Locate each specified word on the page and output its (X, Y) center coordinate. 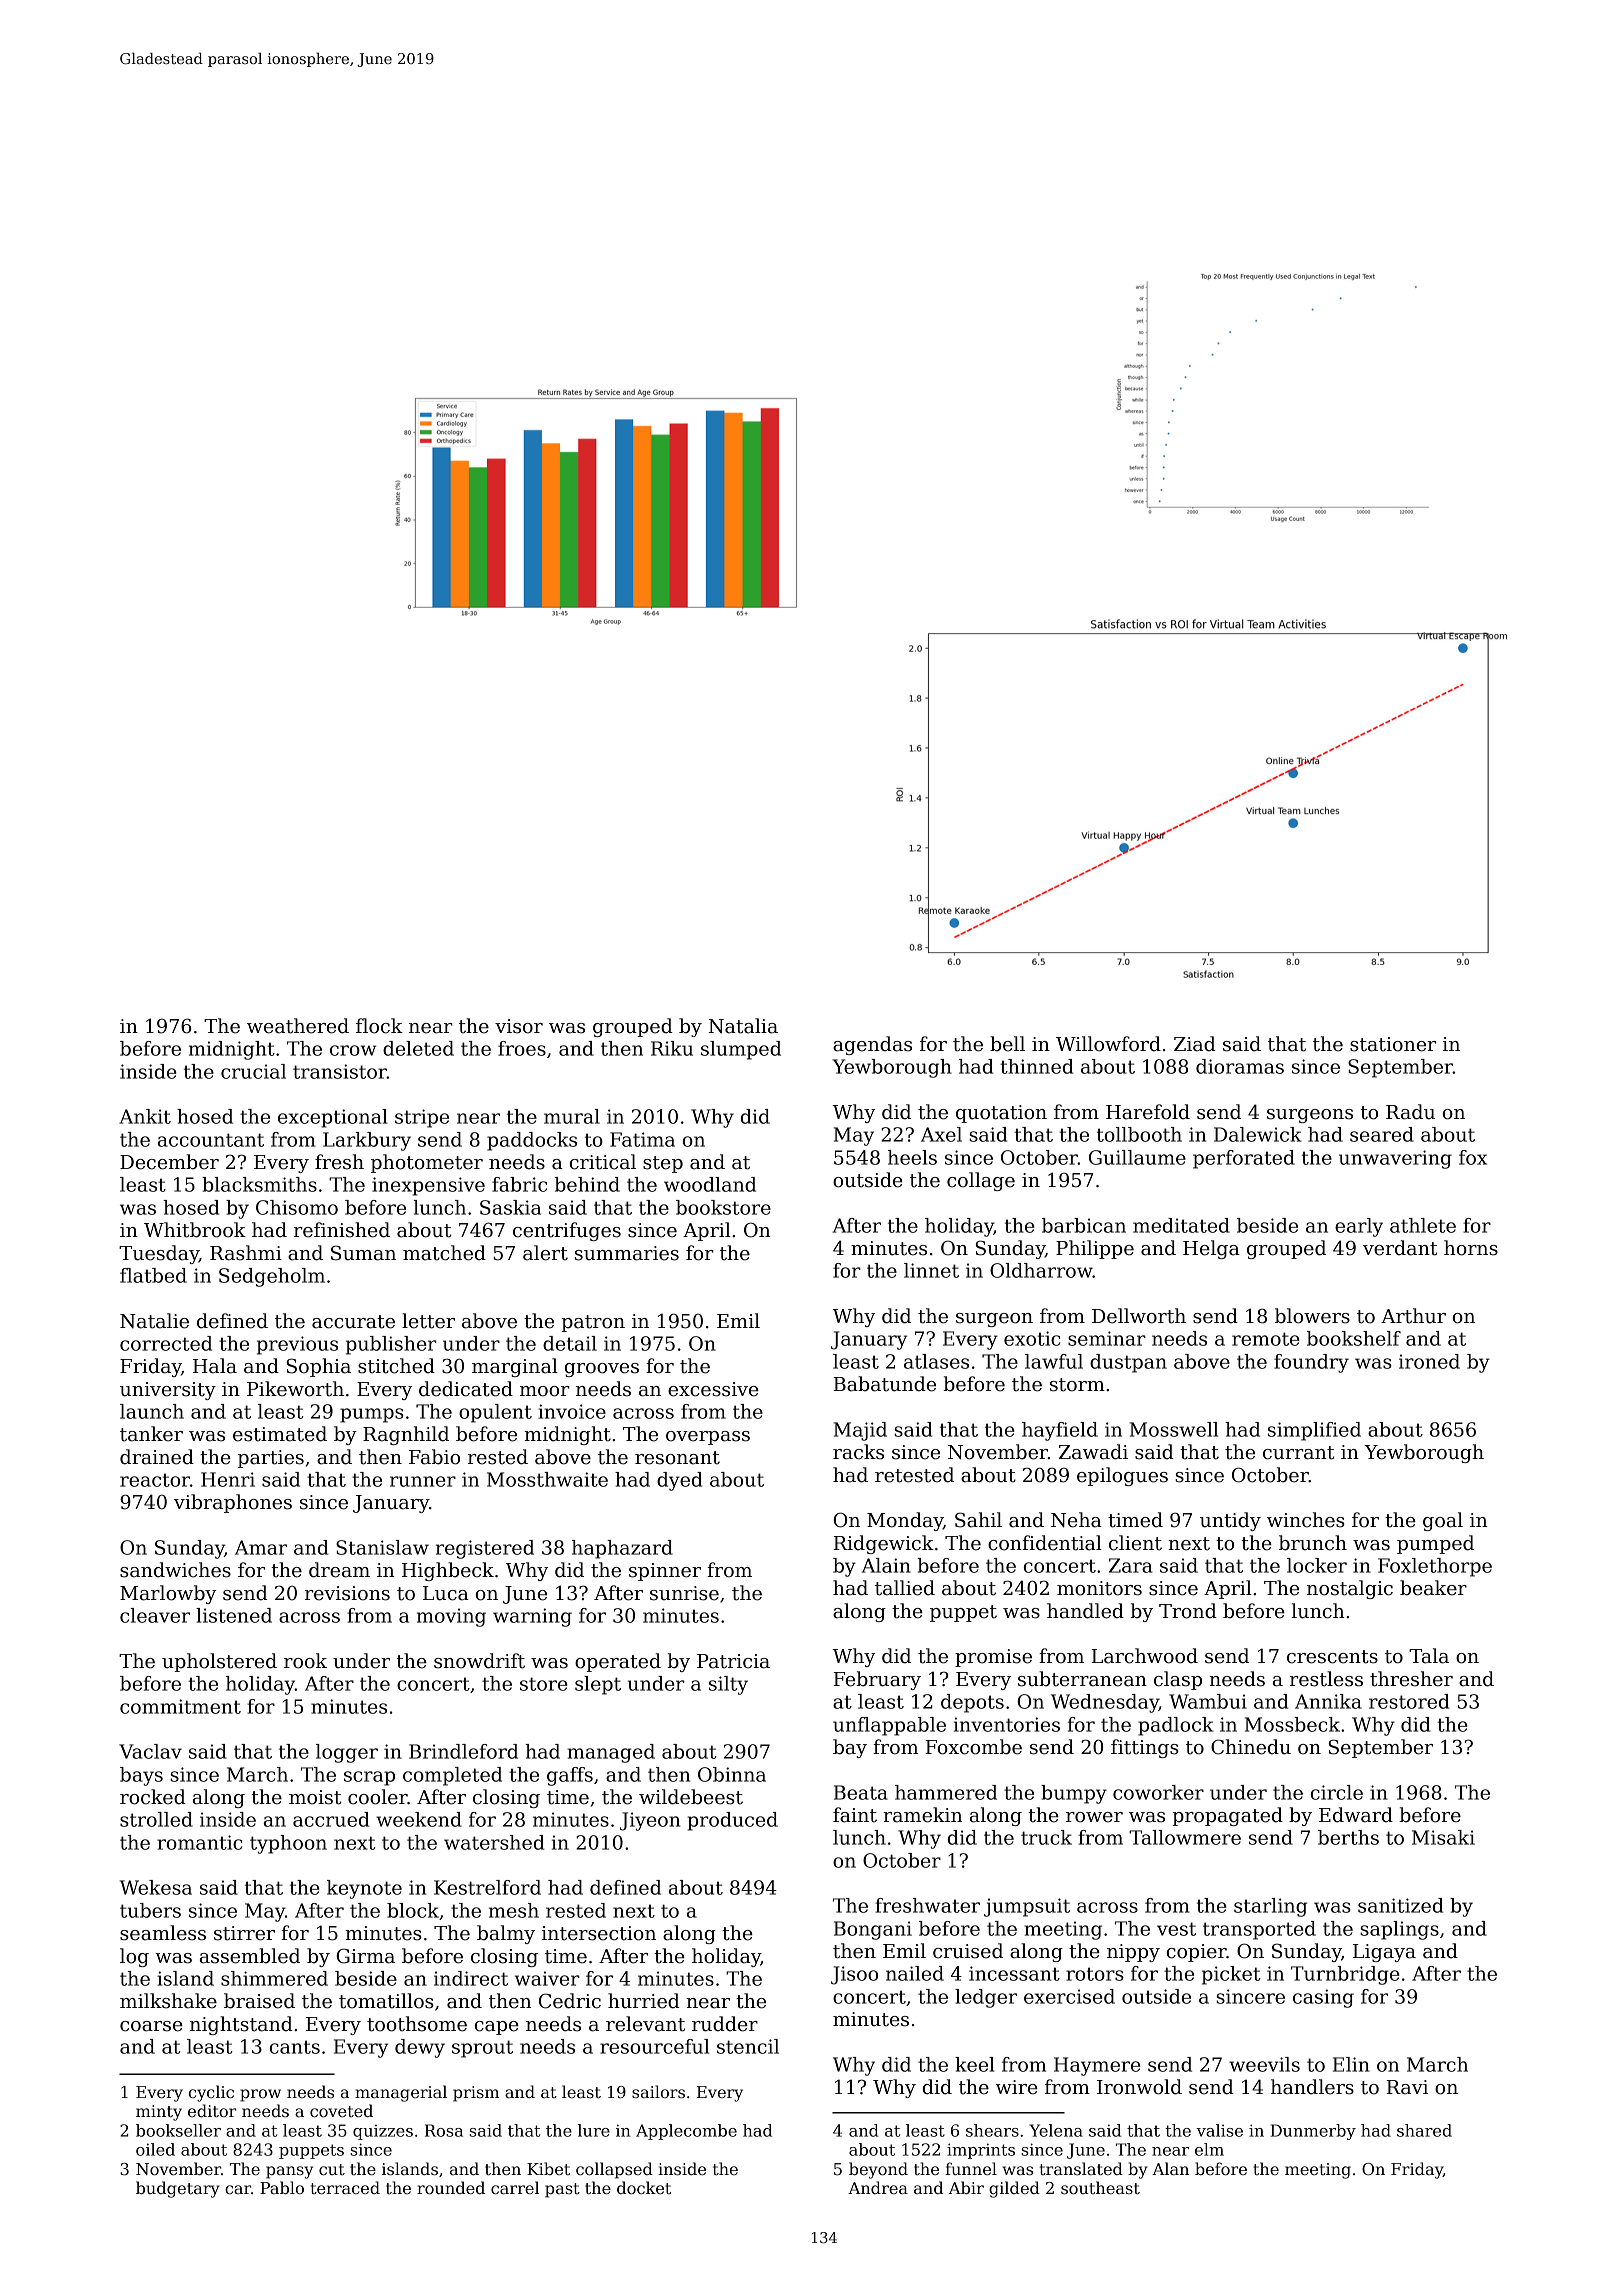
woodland (710, 1184)
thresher (1411, 1679)
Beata (861, 1792)
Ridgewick (883, 1544)
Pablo (282, 2187)
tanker (151, 1434)
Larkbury (367, 1141)
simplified (1314, 1431)
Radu (1410, 1112)
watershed (494, 1842)
